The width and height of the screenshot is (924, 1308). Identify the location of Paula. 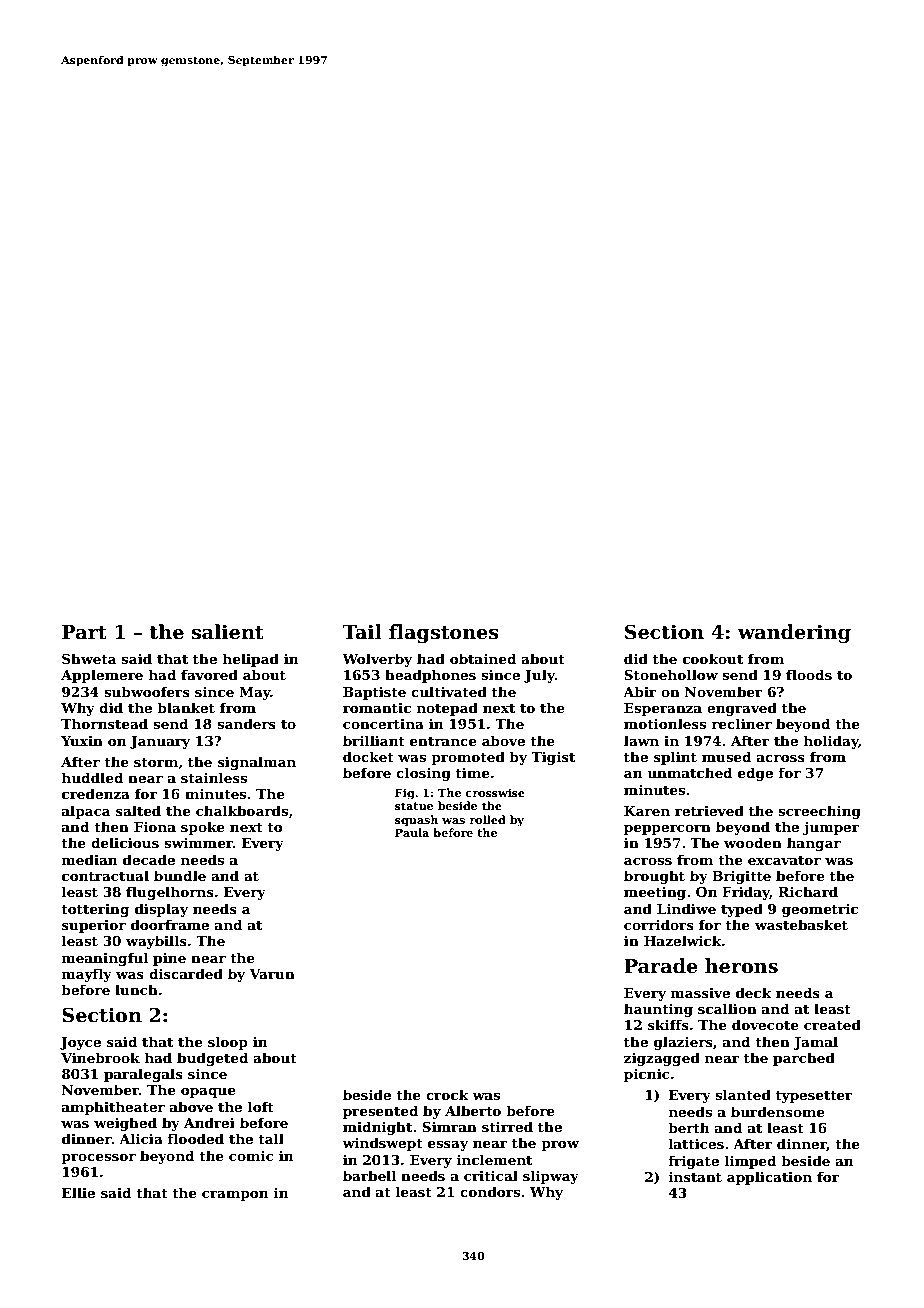
(412, 832).
